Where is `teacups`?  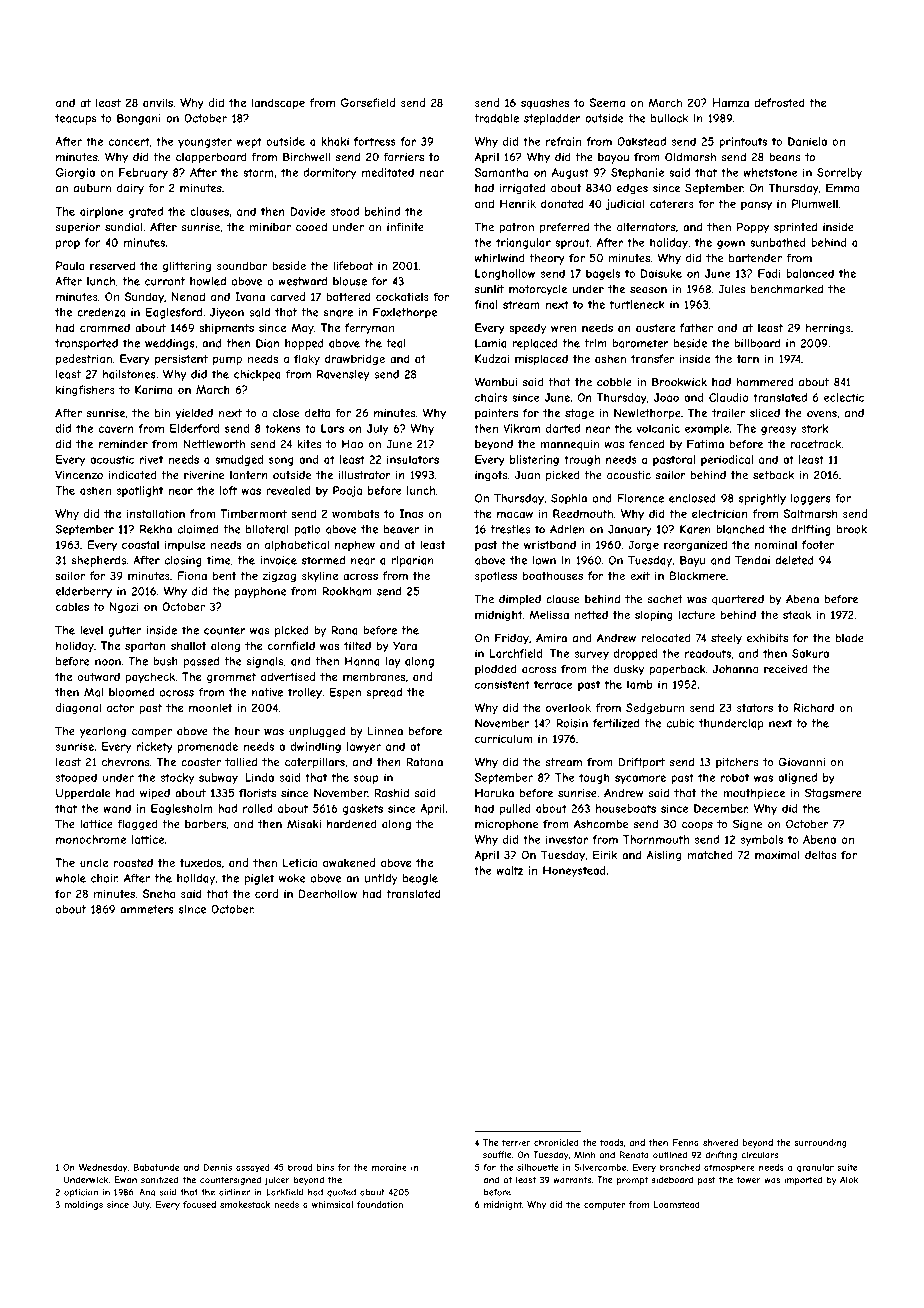
teacups is located at coordinates (75, 119).
